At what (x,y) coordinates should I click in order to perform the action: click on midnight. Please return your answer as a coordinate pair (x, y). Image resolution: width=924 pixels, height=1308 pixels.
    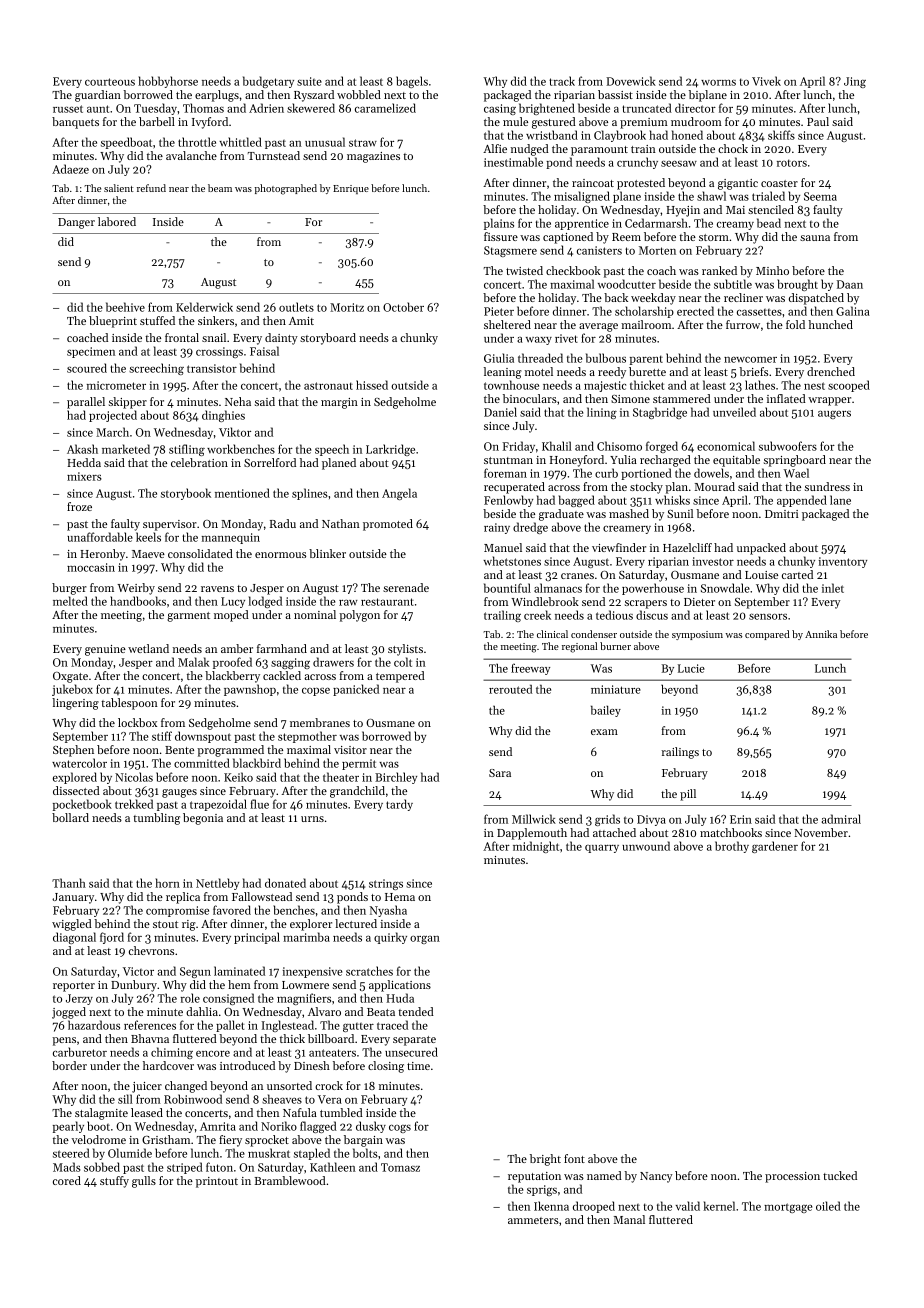
    Looking at the image, I should click on (536, 847).
